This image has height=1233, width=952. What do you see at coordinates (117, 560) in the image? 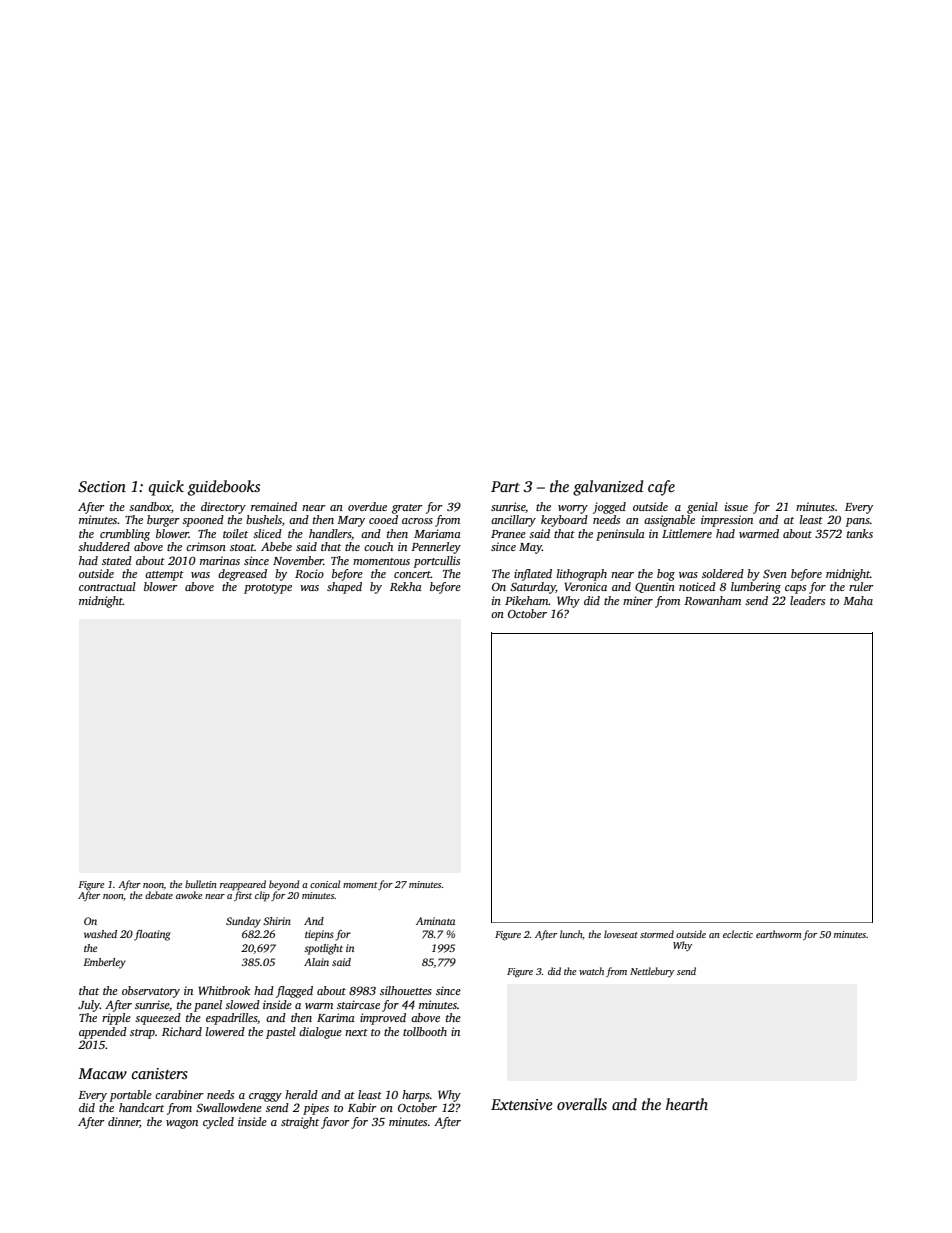
I see `stated` at bounding box center [117, 560].
